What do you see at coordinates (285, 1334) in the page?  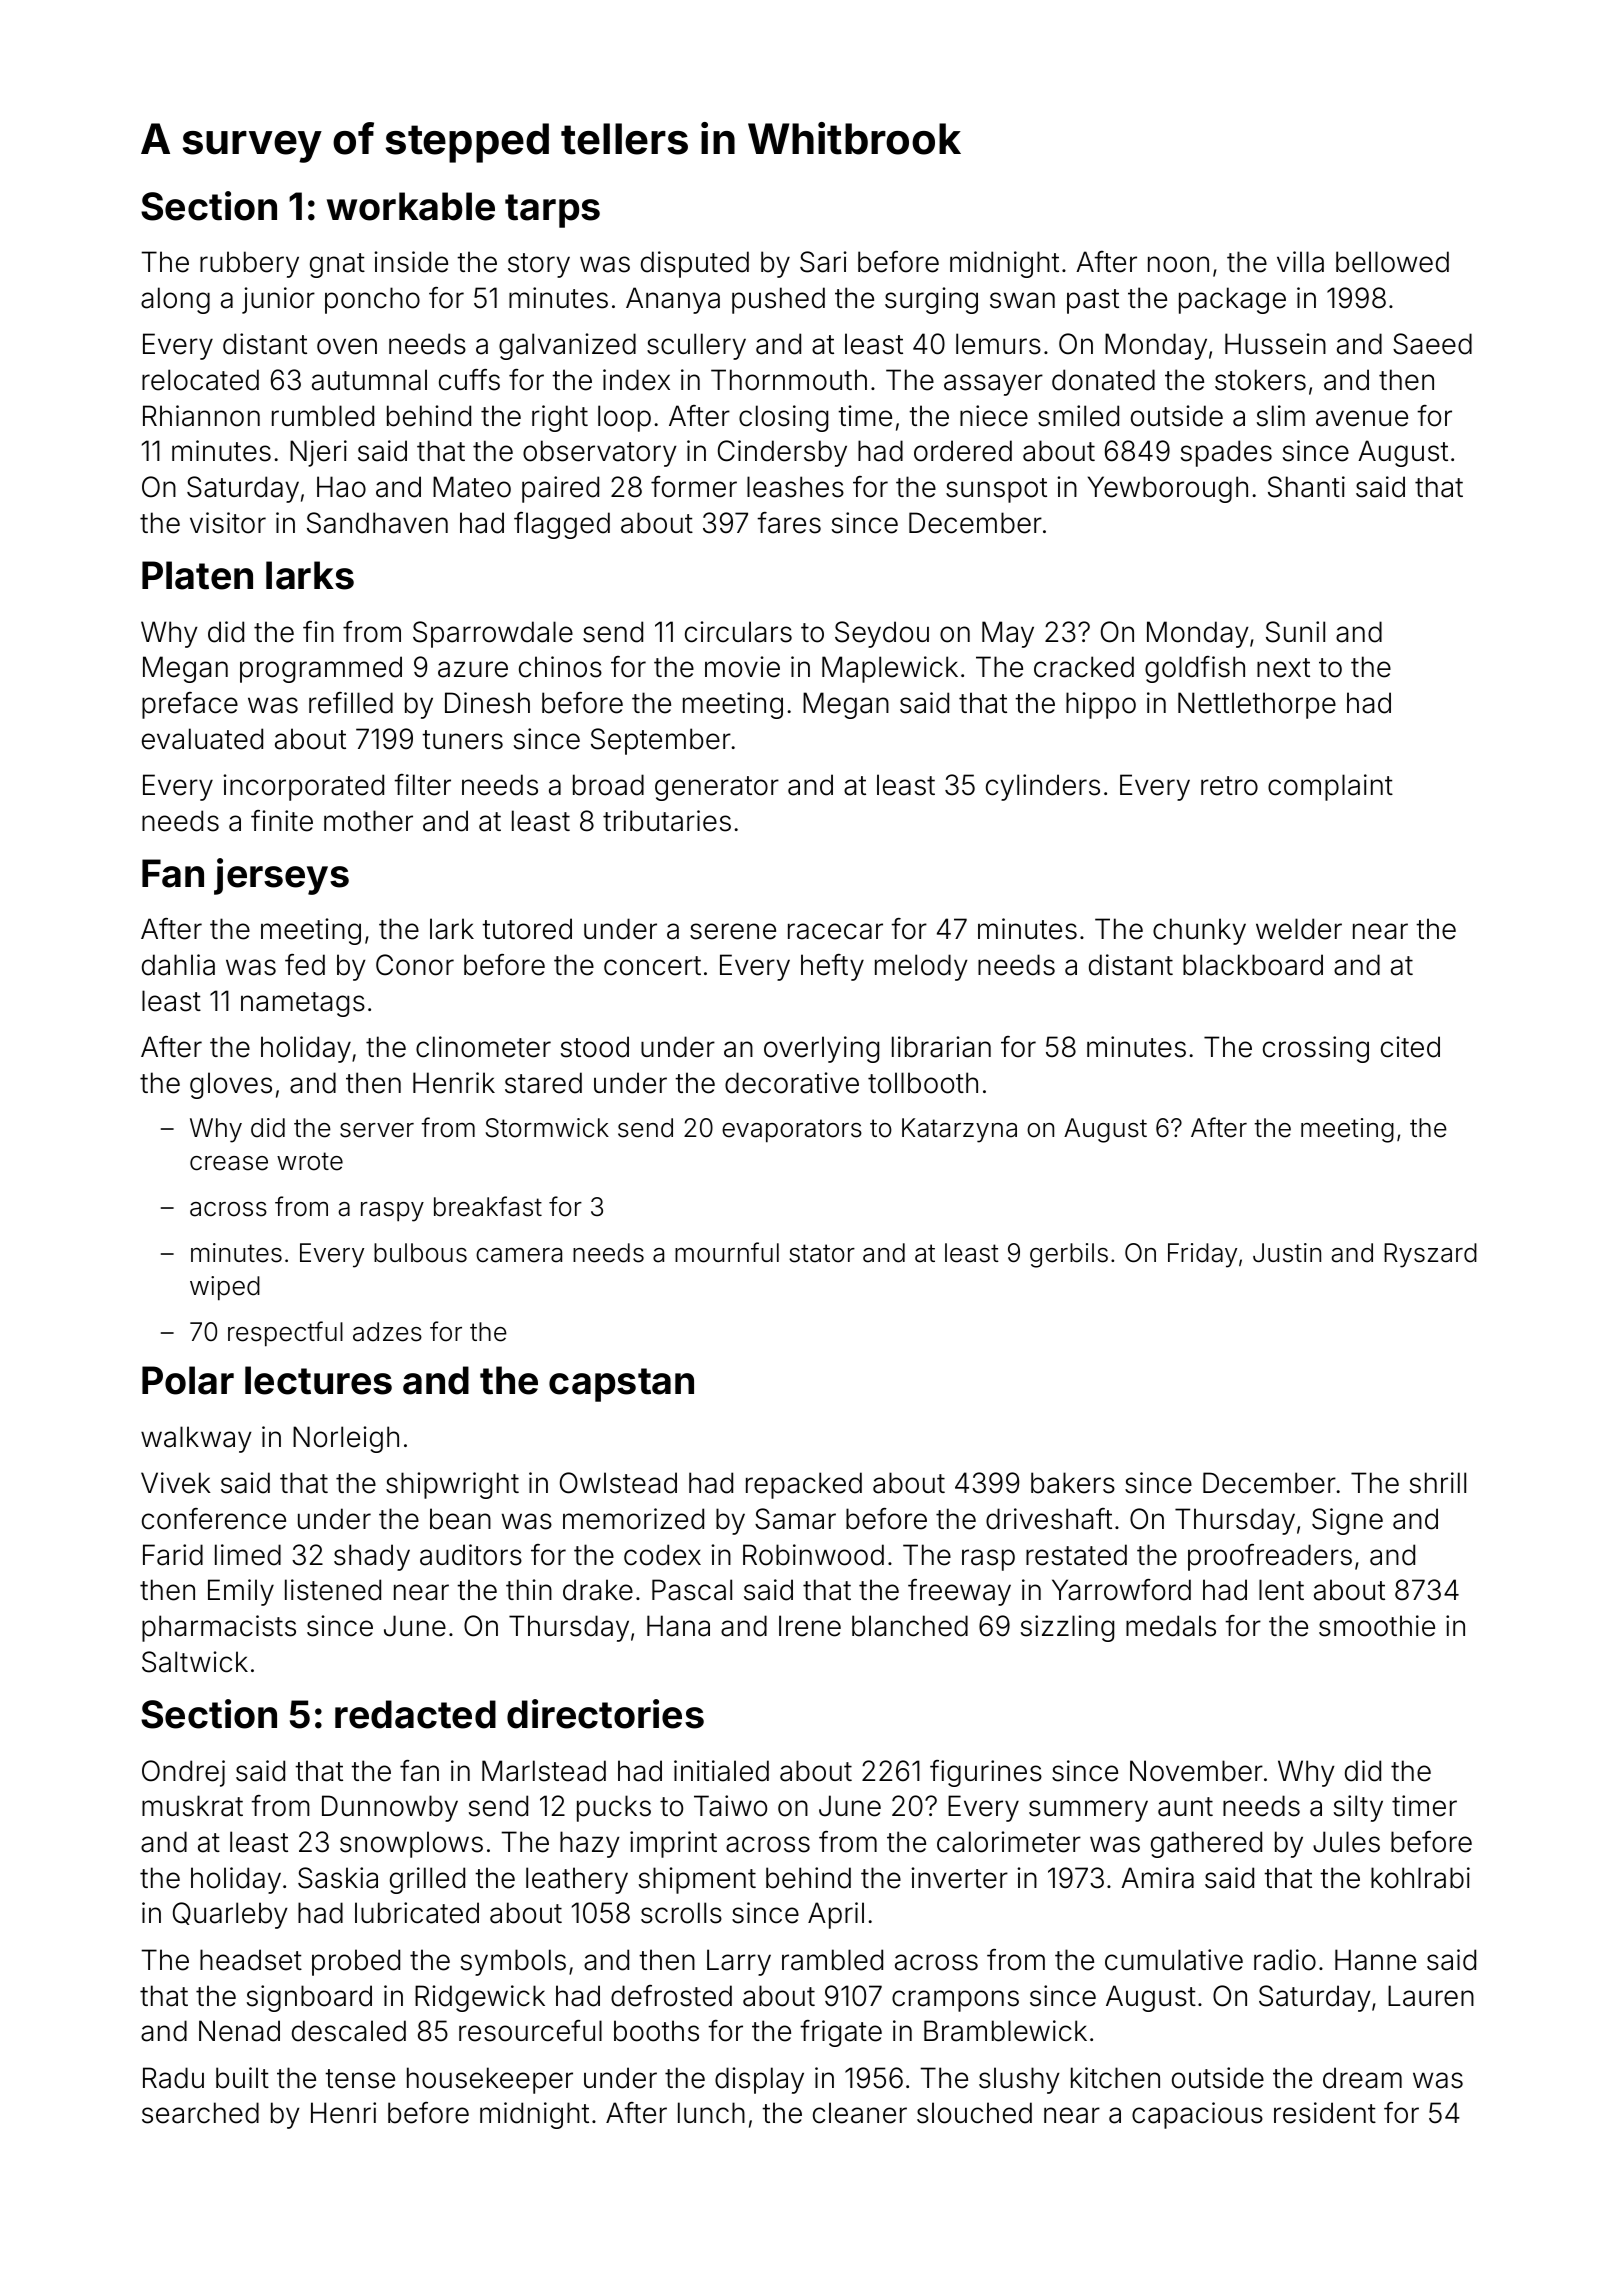 I see `respectful` at bounding box center [285, 1334].
